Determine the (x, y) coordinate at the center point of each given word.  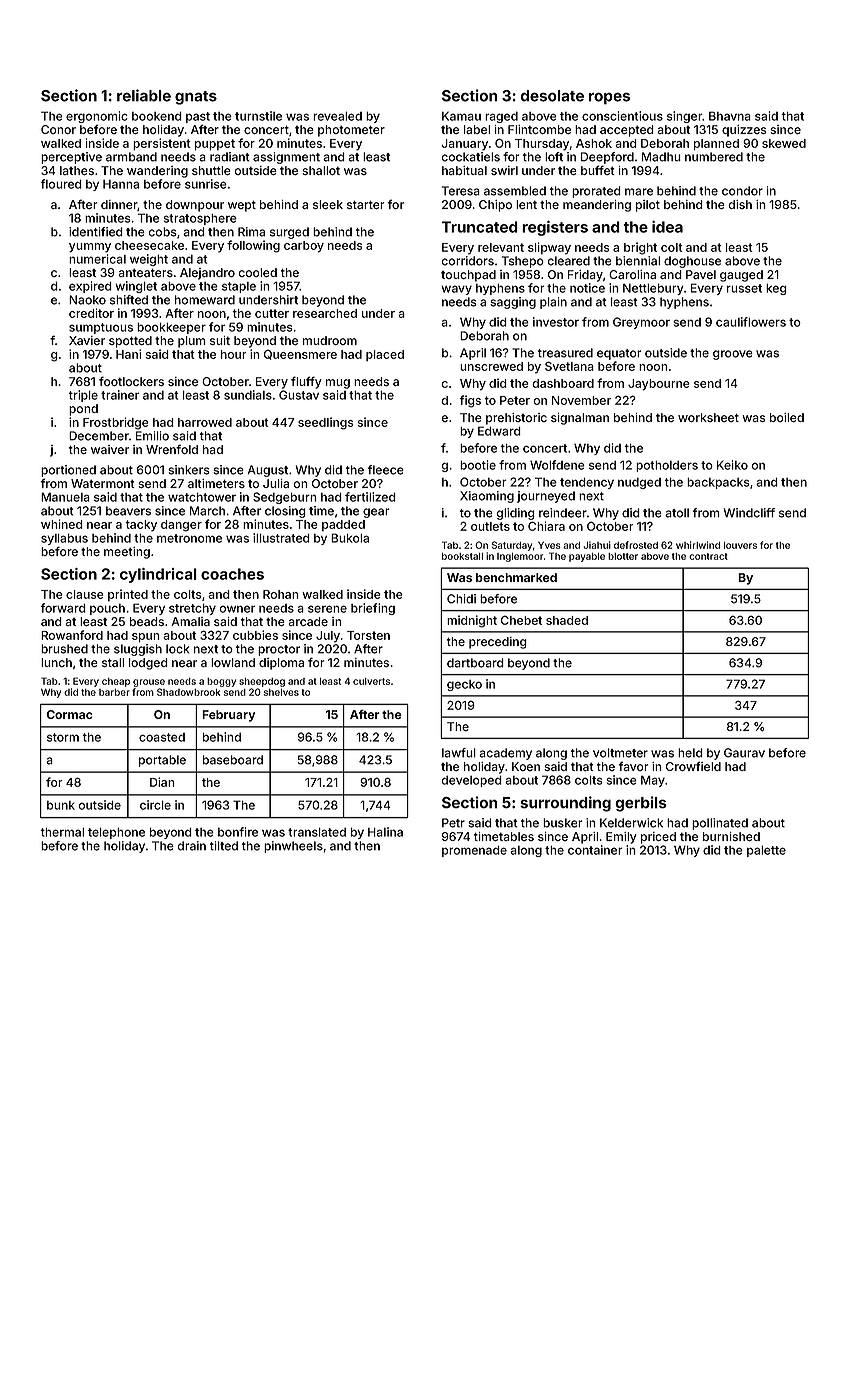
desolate (552, 96)
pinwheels (293, 847)
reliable (144, 95)
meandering (597, 206)
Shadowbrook (188, 692)
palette (766, 851)
